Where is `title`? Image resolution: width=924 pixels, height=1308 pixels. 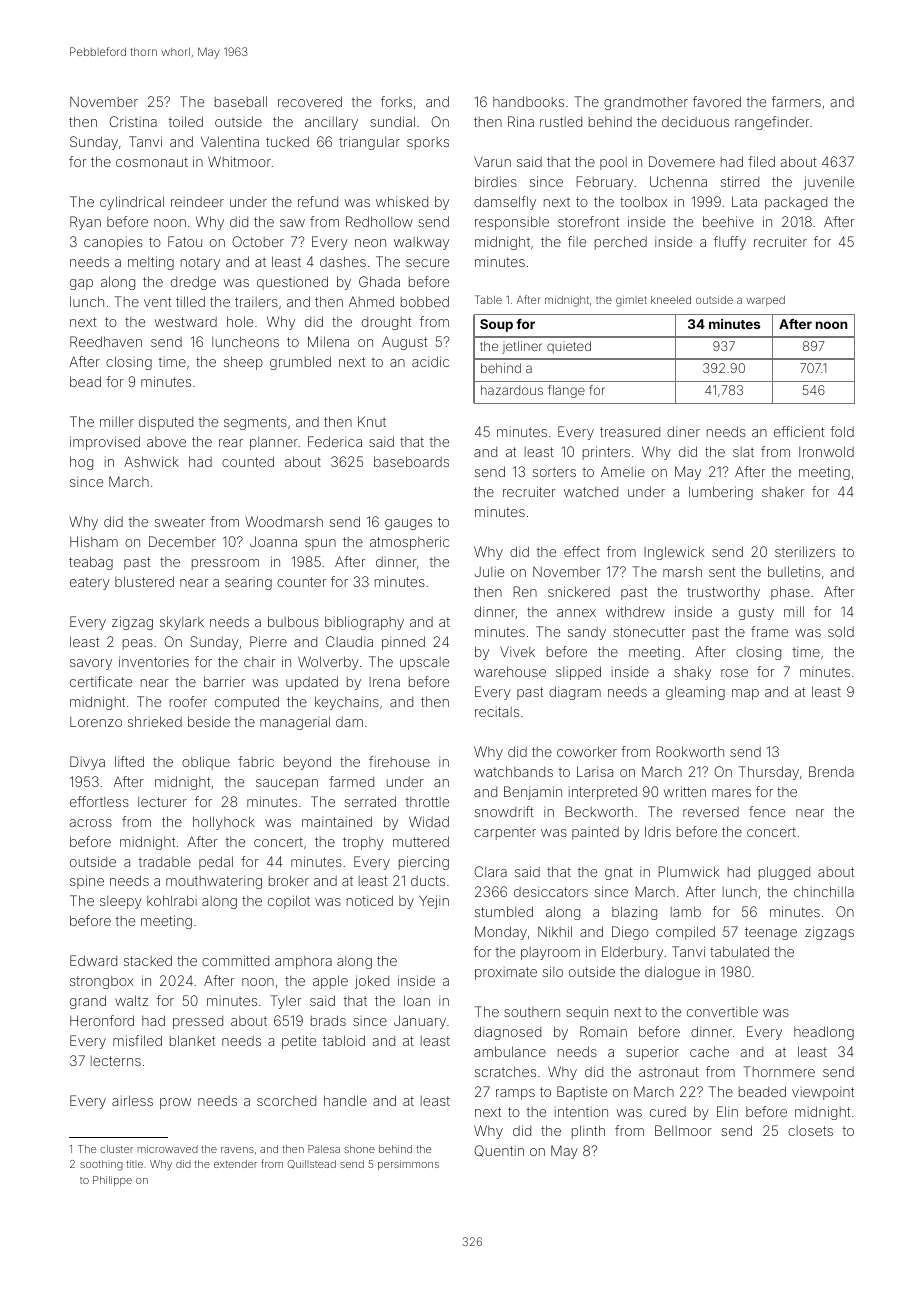 title is located at coordinates (134, 1164).
